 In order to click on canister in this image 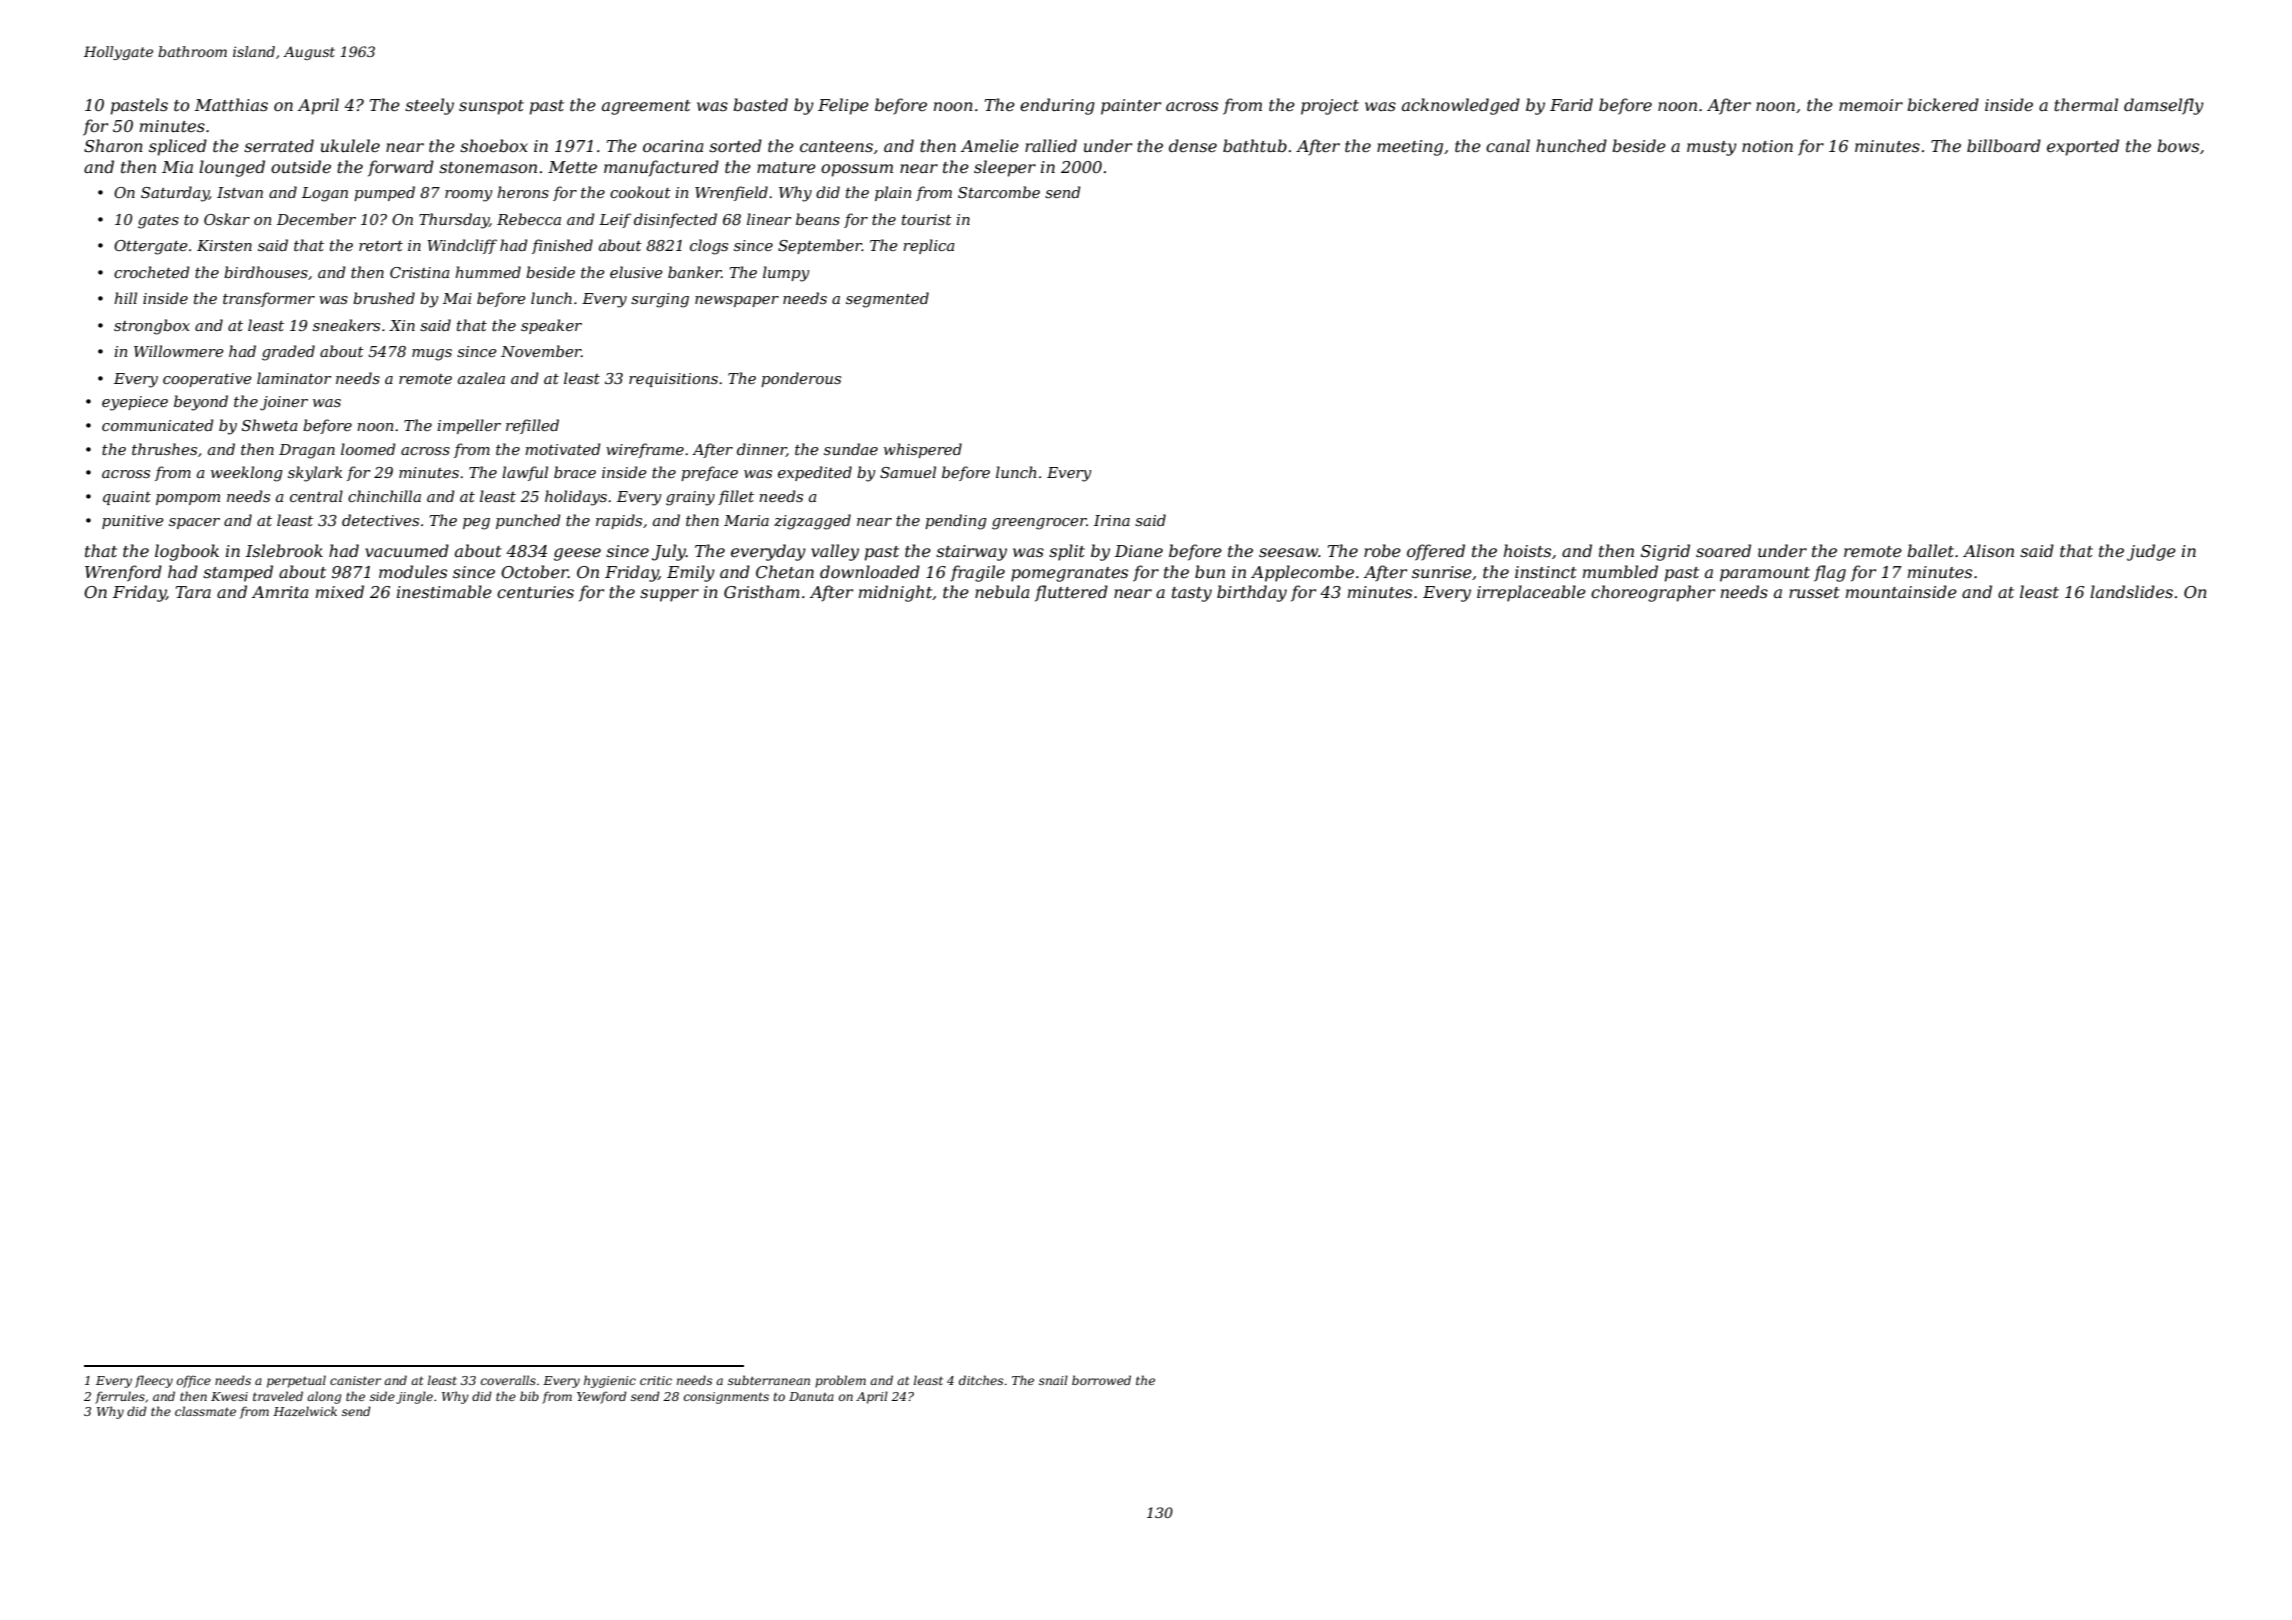, I will do `click(355, 1380)`.
